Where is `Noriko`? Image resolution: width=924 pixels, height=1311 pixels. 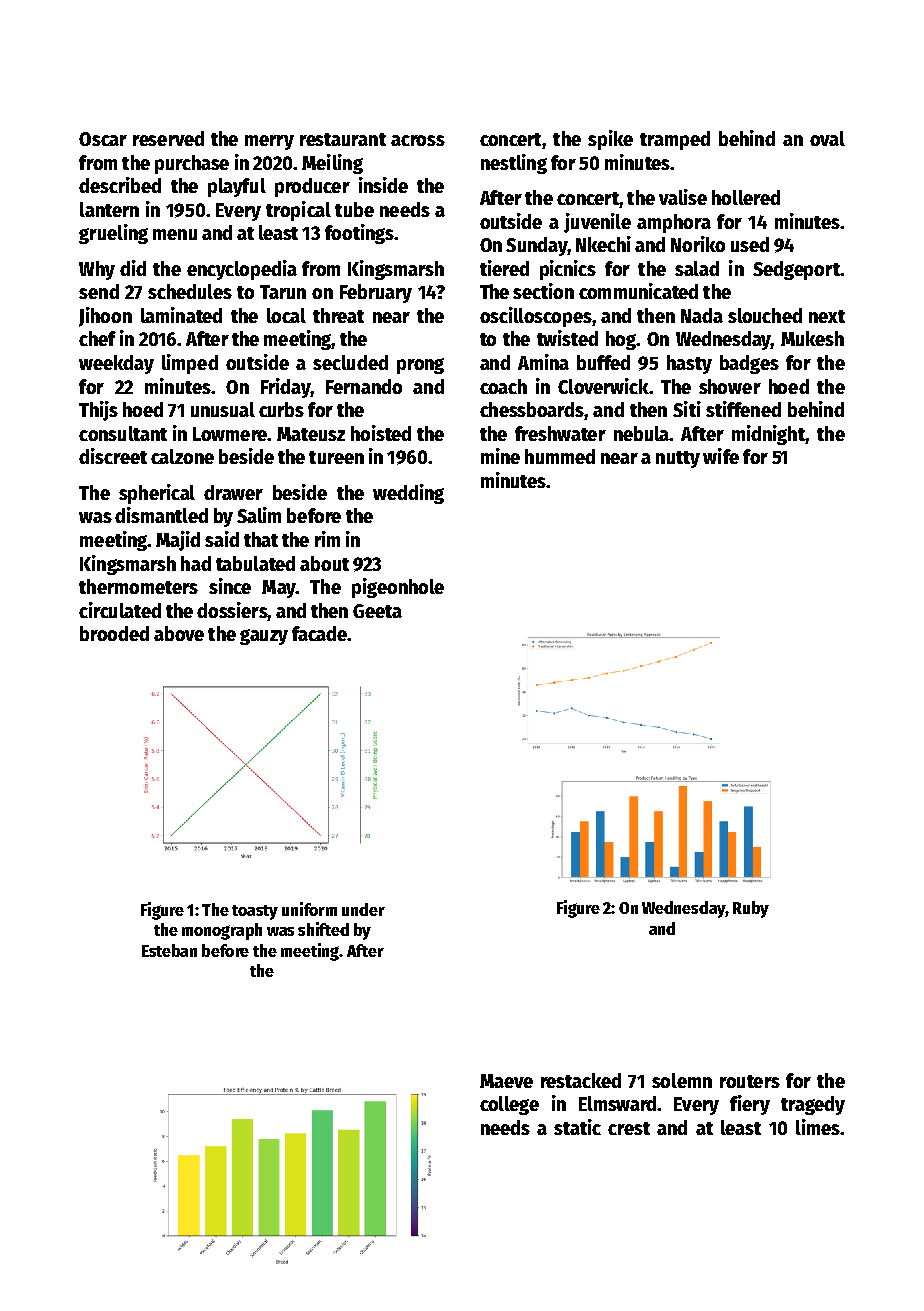
Noriko is located at coordinates (698, 244).
